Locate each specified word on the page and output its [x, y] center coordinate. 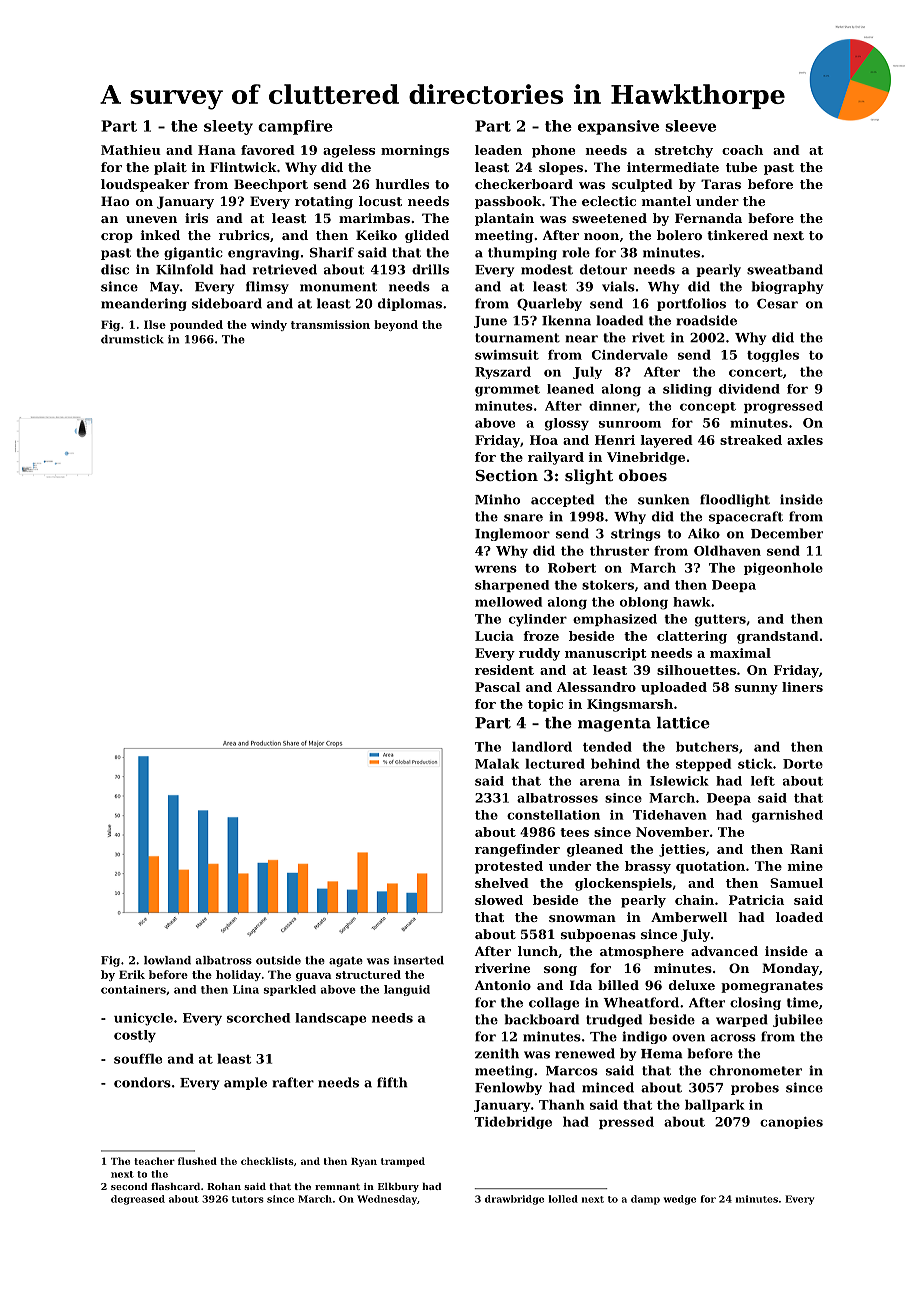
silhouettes [696, 670]
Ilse [155, 324]
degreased [138, 1200]
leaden [498, 150]
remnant [337, 1186]
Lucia [494, 636]
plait [170, 168]
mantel [666, 201]
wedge [680, 1200]
